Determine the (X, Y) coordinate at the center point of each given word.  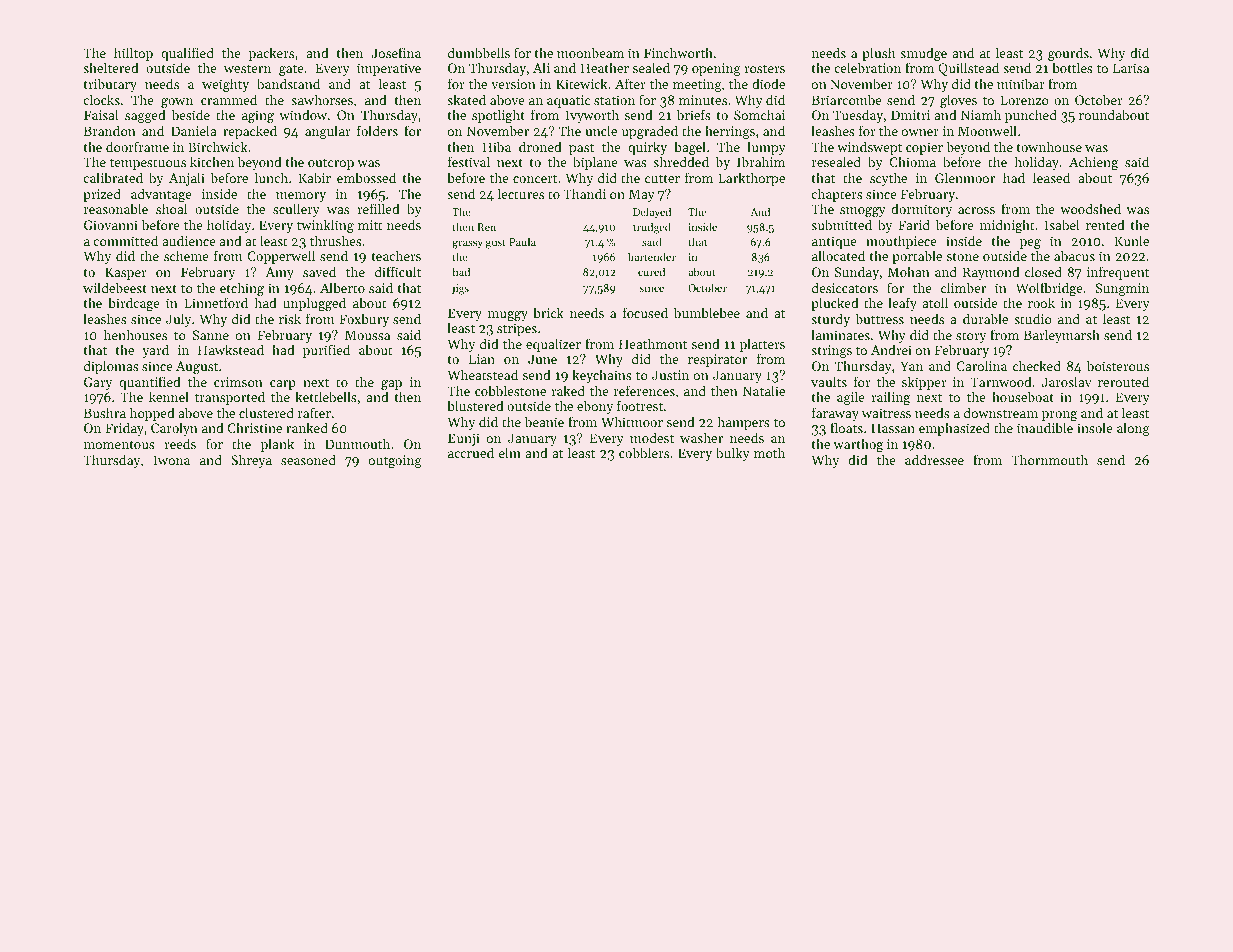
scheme (186, 255)
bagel (690, 148)
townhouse (1049, 146)
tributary (110, 85)
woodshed (1090, 208)
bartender (652, 256)
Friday (124, 429)
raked (568, 390)
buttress (880, 318)
